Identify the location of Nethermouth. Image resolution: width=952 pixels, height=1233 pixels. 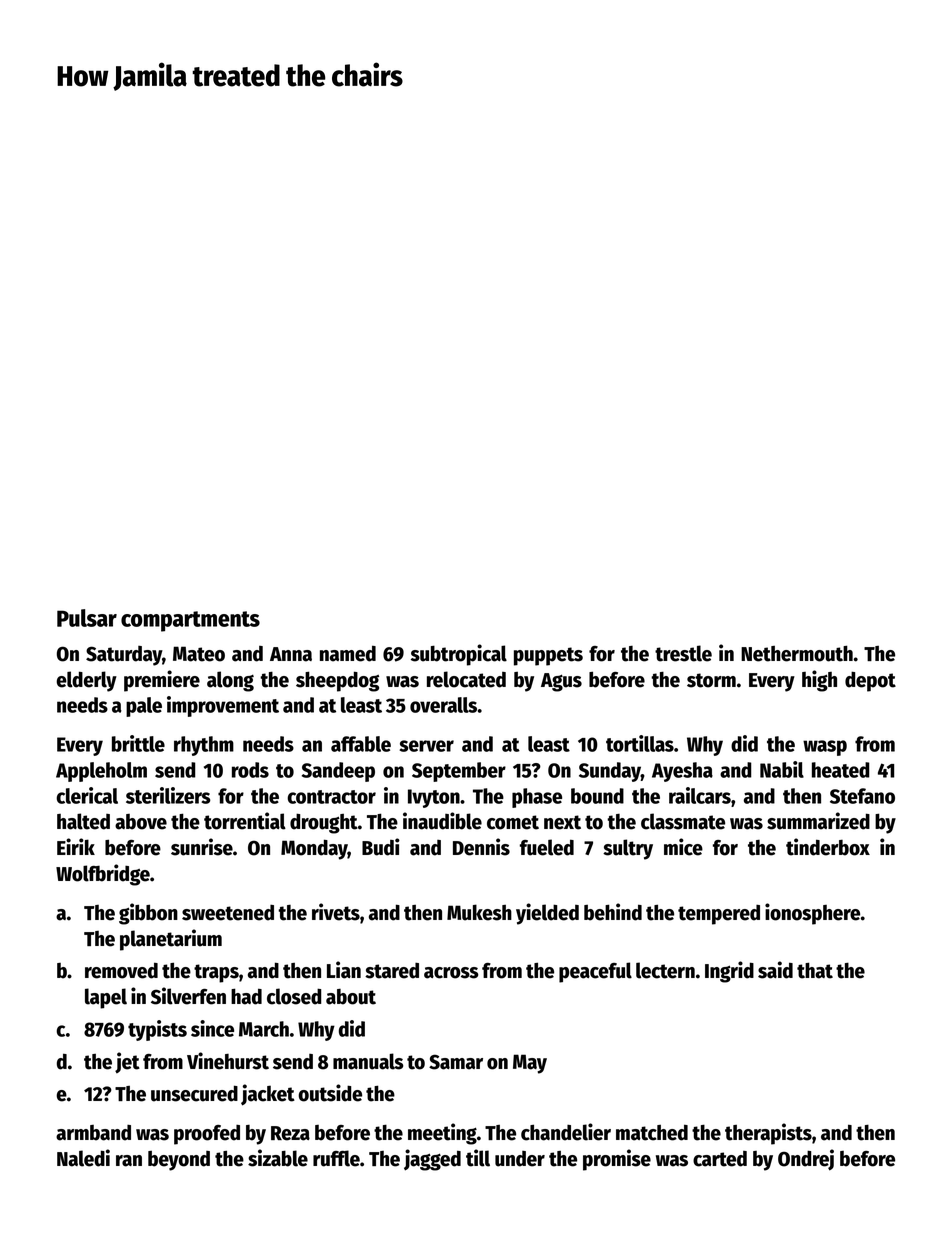
(797, 653).
